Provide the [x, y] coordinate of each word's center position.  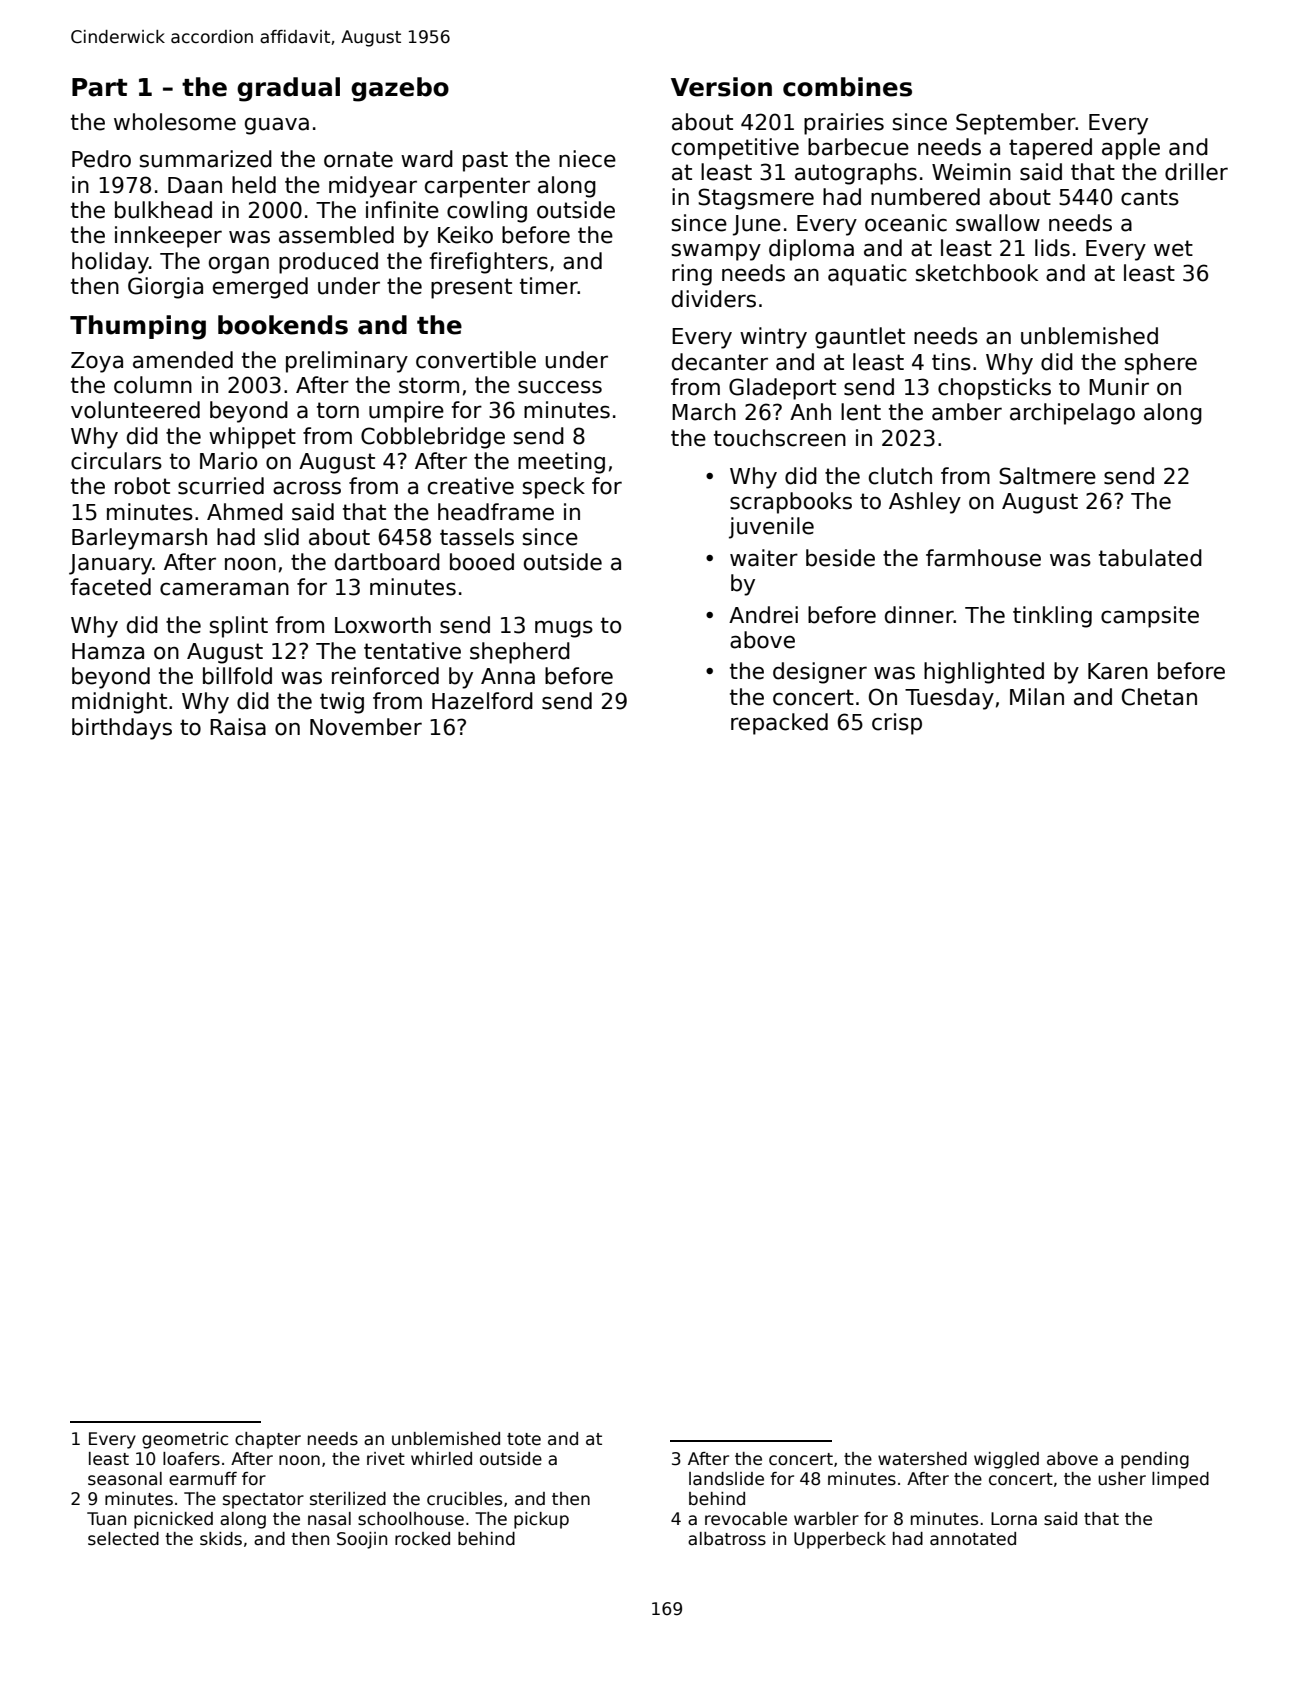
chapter [268, 1440]
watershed [922, 1459]
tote [524, 1439]
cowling [487, 212]
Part [99, 87]
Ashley [925, 503]
